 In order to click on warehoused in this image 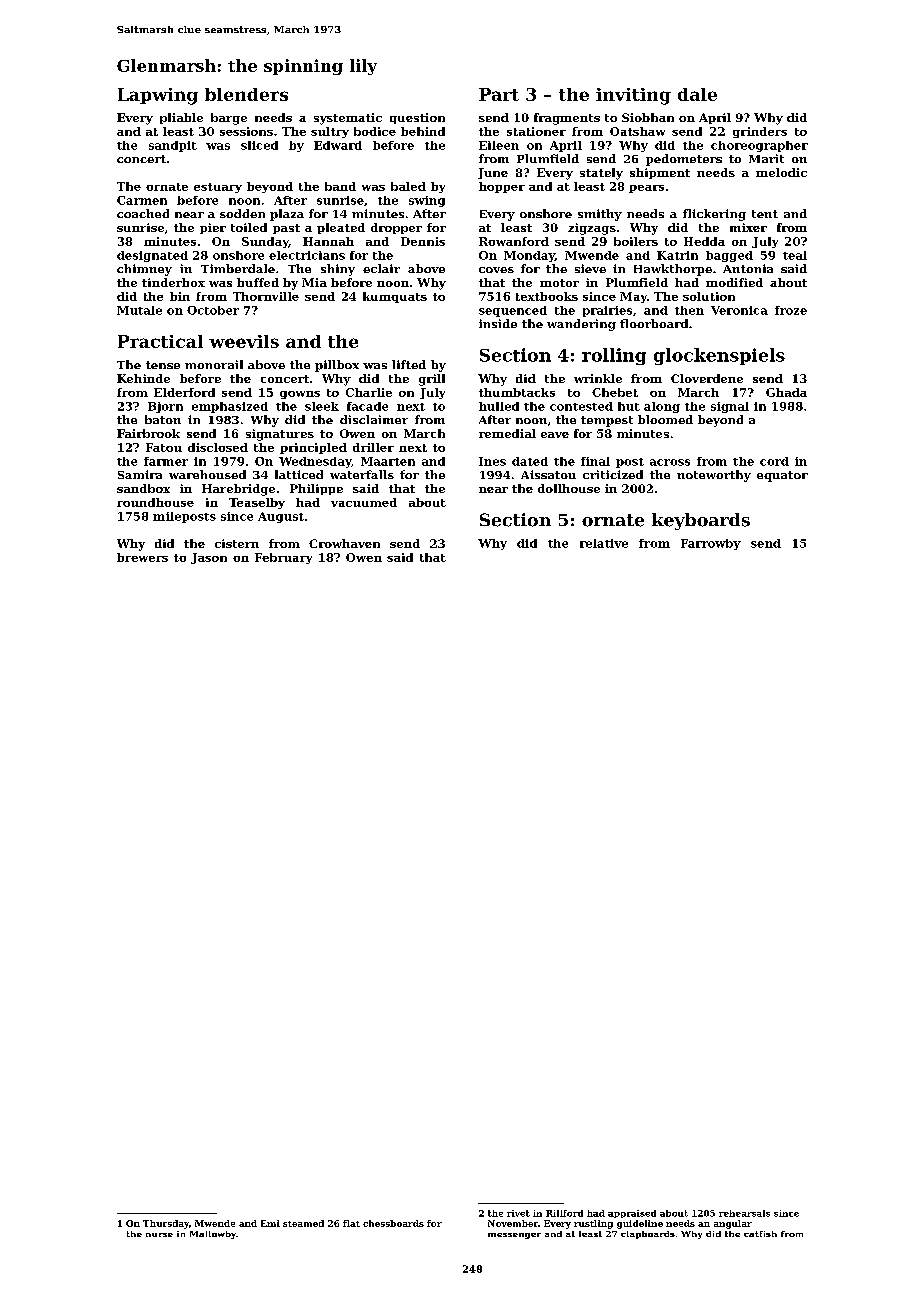, I will do `click(207, 474)`.
